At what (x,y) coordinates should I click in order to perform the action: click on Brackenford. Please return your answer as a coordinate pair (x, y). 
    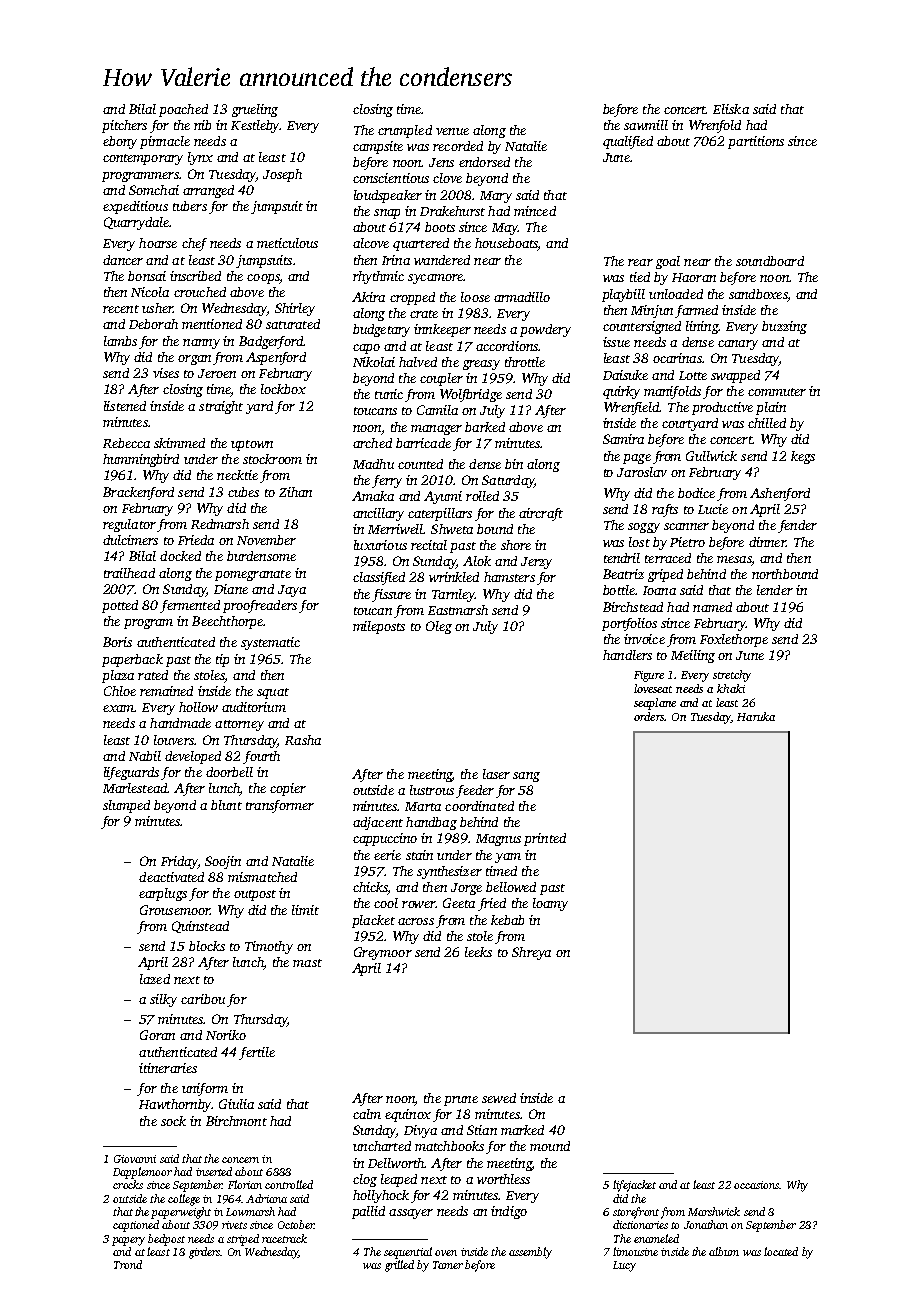
    Looking at the image, I should click on (138, 493).
